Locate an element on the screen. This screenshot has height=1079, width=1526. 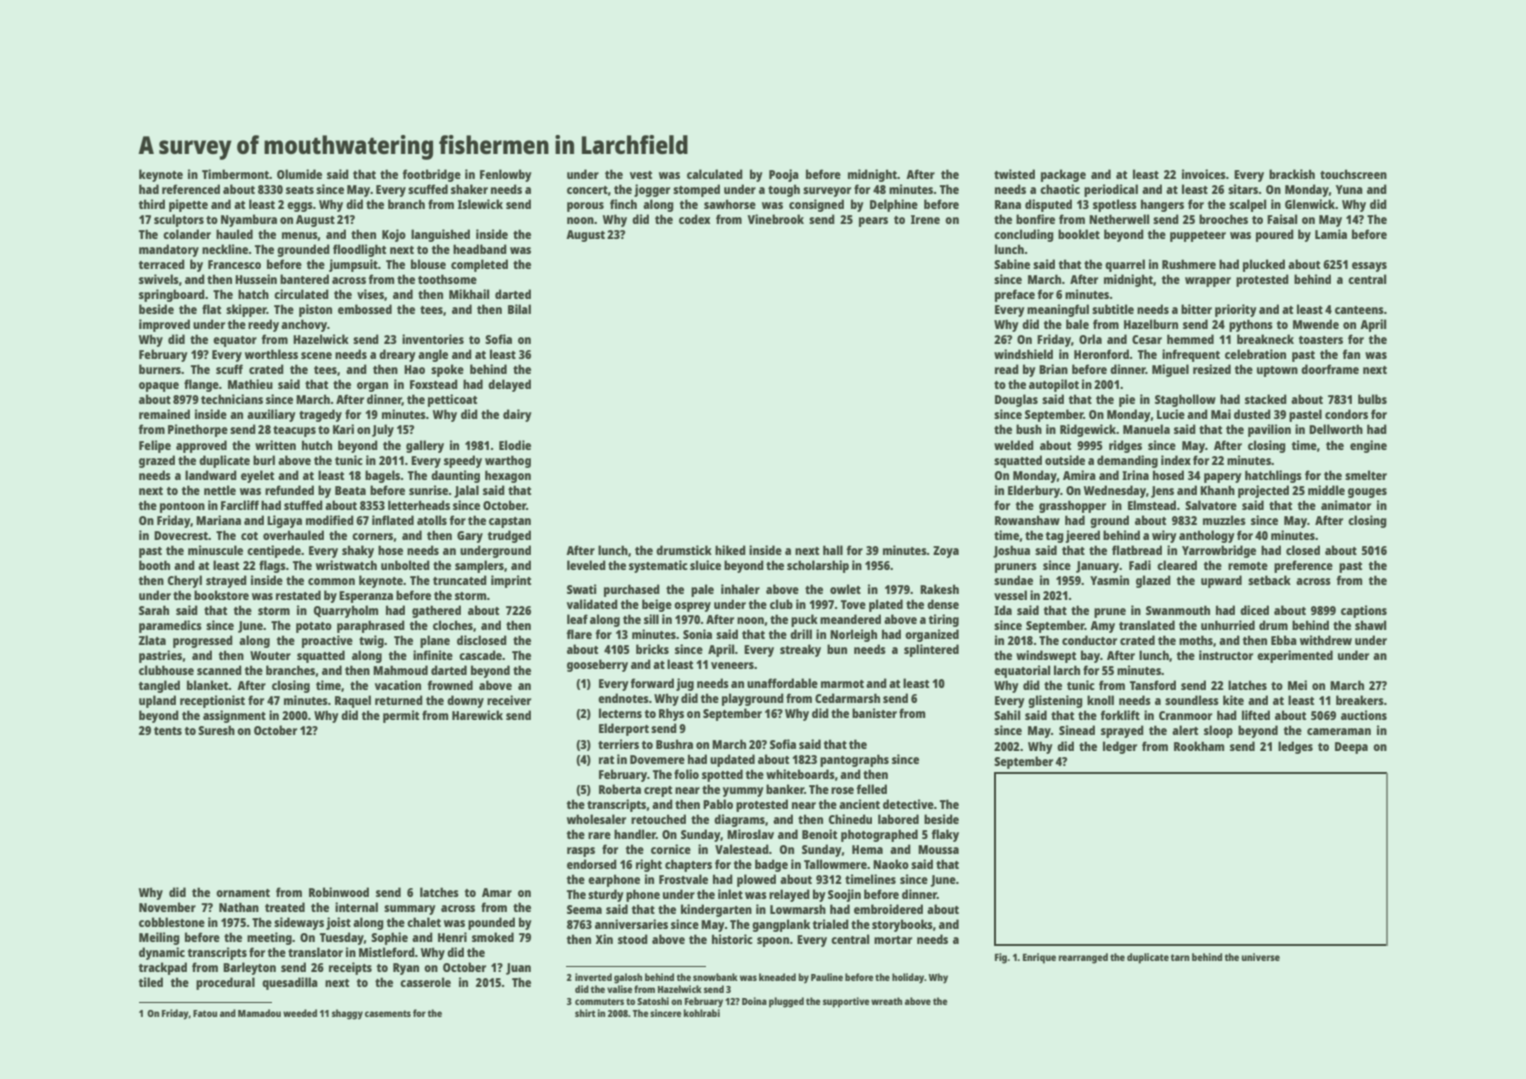
scanned is located at coordinates (219, 670).
